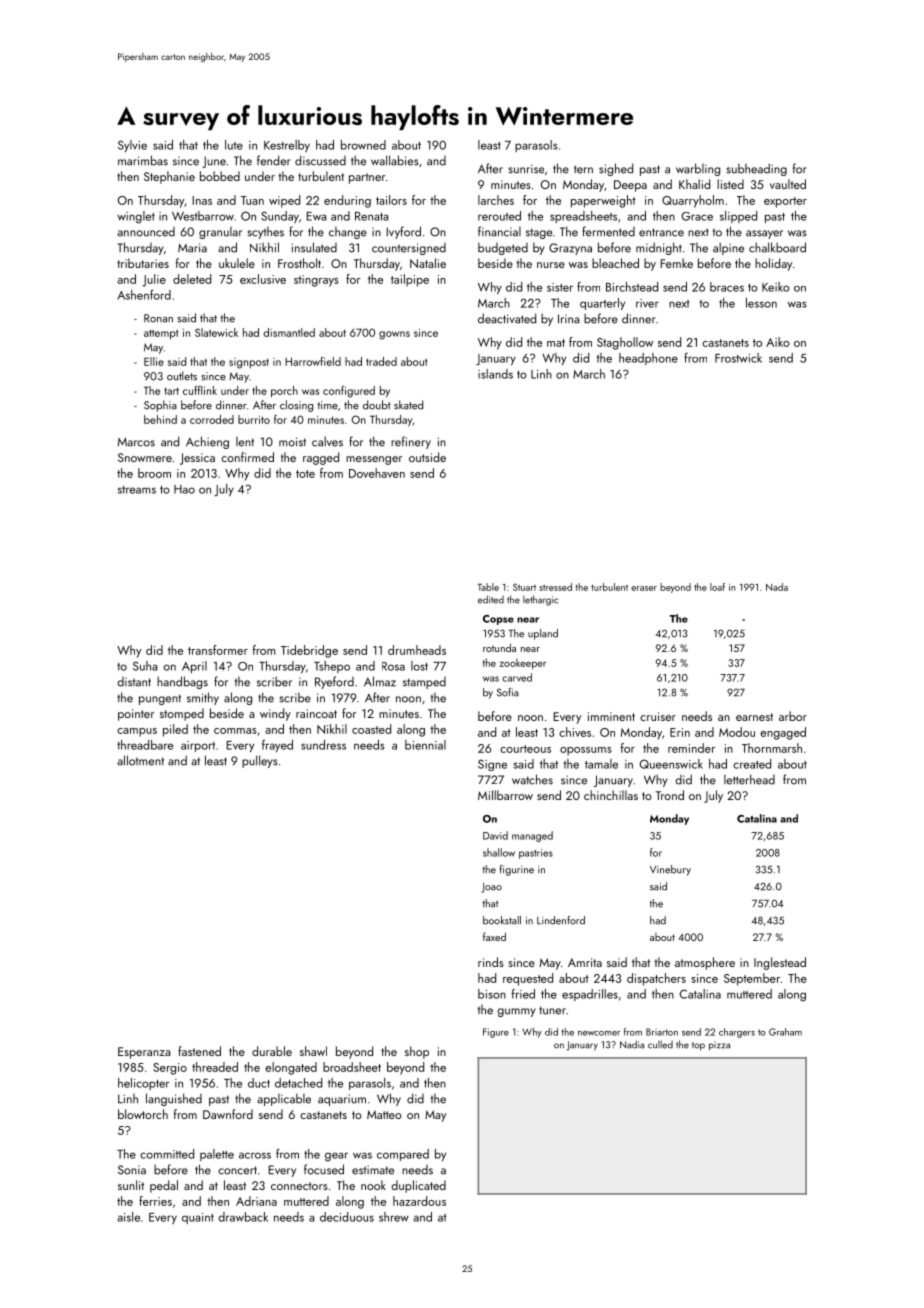 This screenshot has height=1308, width=924. Describe the element at coordinates (583, 169) in the screenshot. I see `tern` at that location.
